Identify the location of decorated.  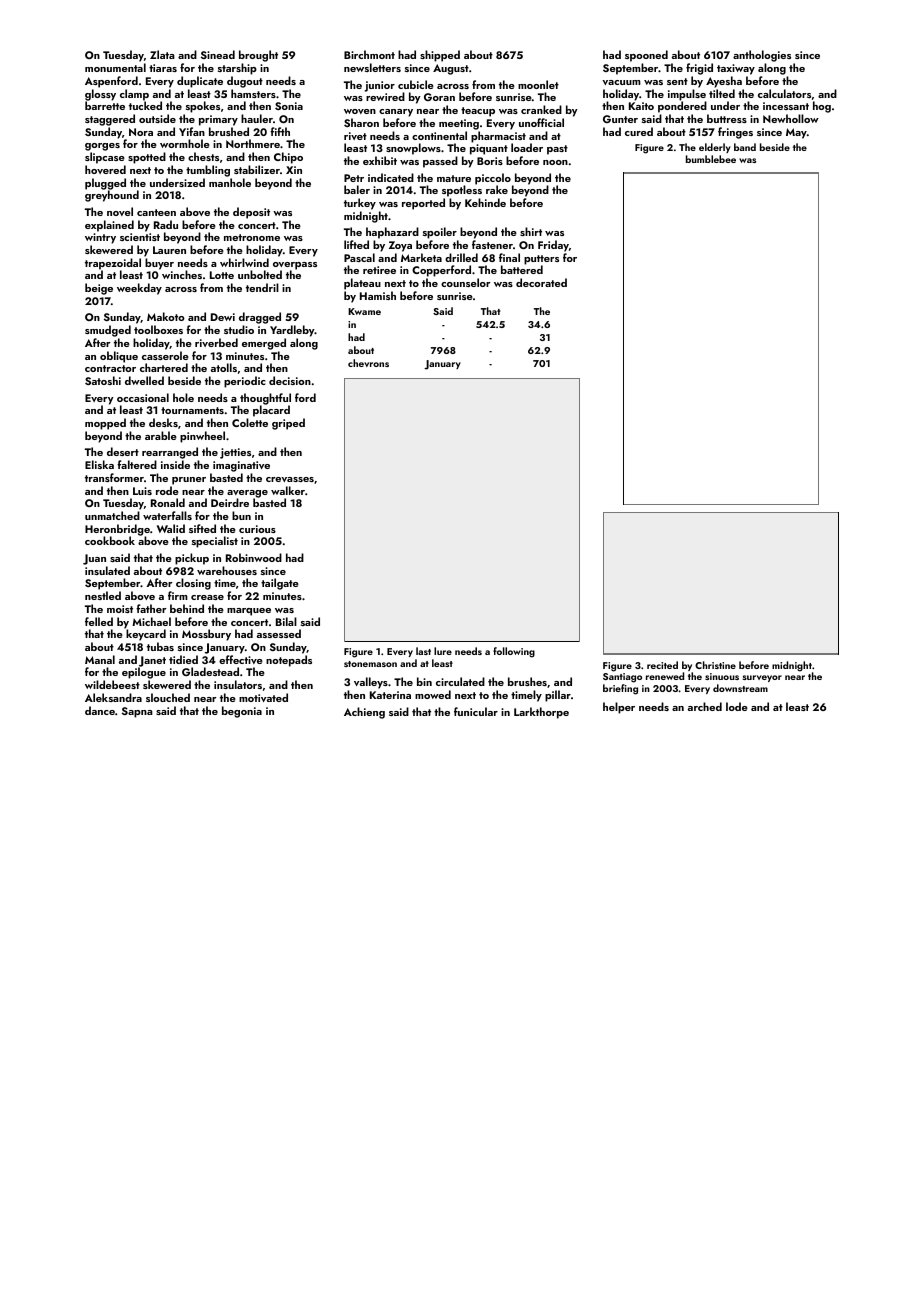
(541, 282).
